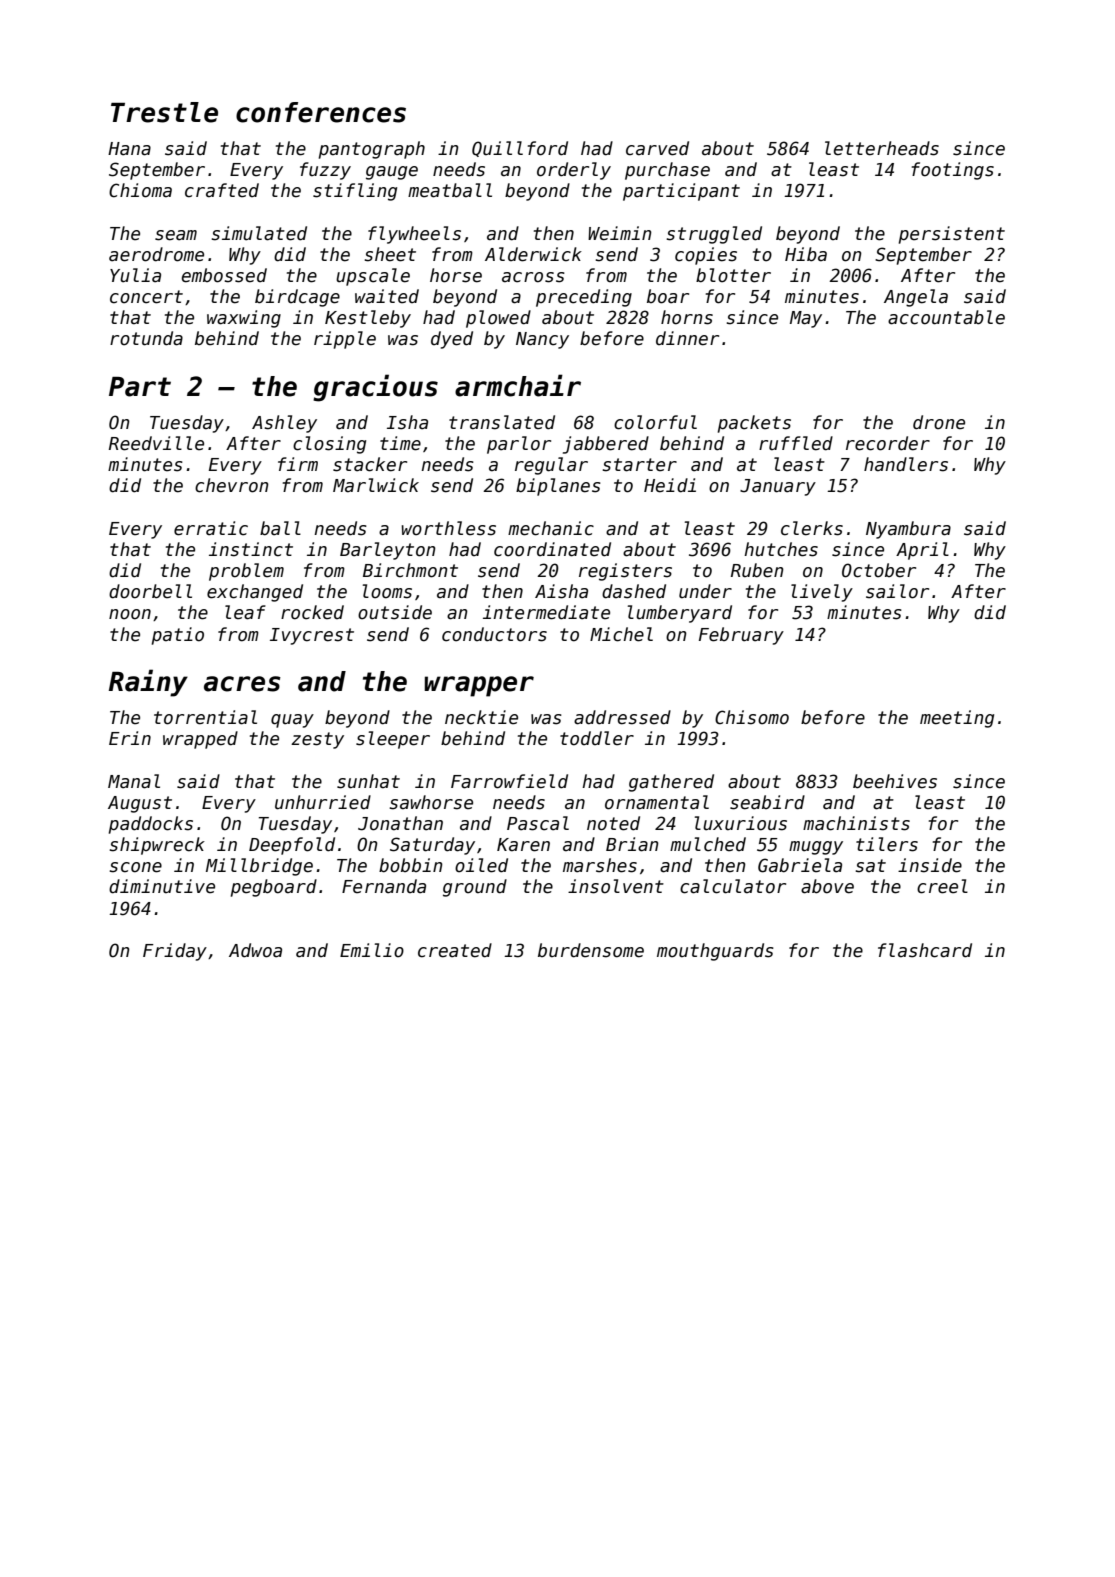 This document has height=1577, width=1115. What do you see at coordinates (479, 686) in the document?
I see `wrapper` at bounding box center [479, 686].
